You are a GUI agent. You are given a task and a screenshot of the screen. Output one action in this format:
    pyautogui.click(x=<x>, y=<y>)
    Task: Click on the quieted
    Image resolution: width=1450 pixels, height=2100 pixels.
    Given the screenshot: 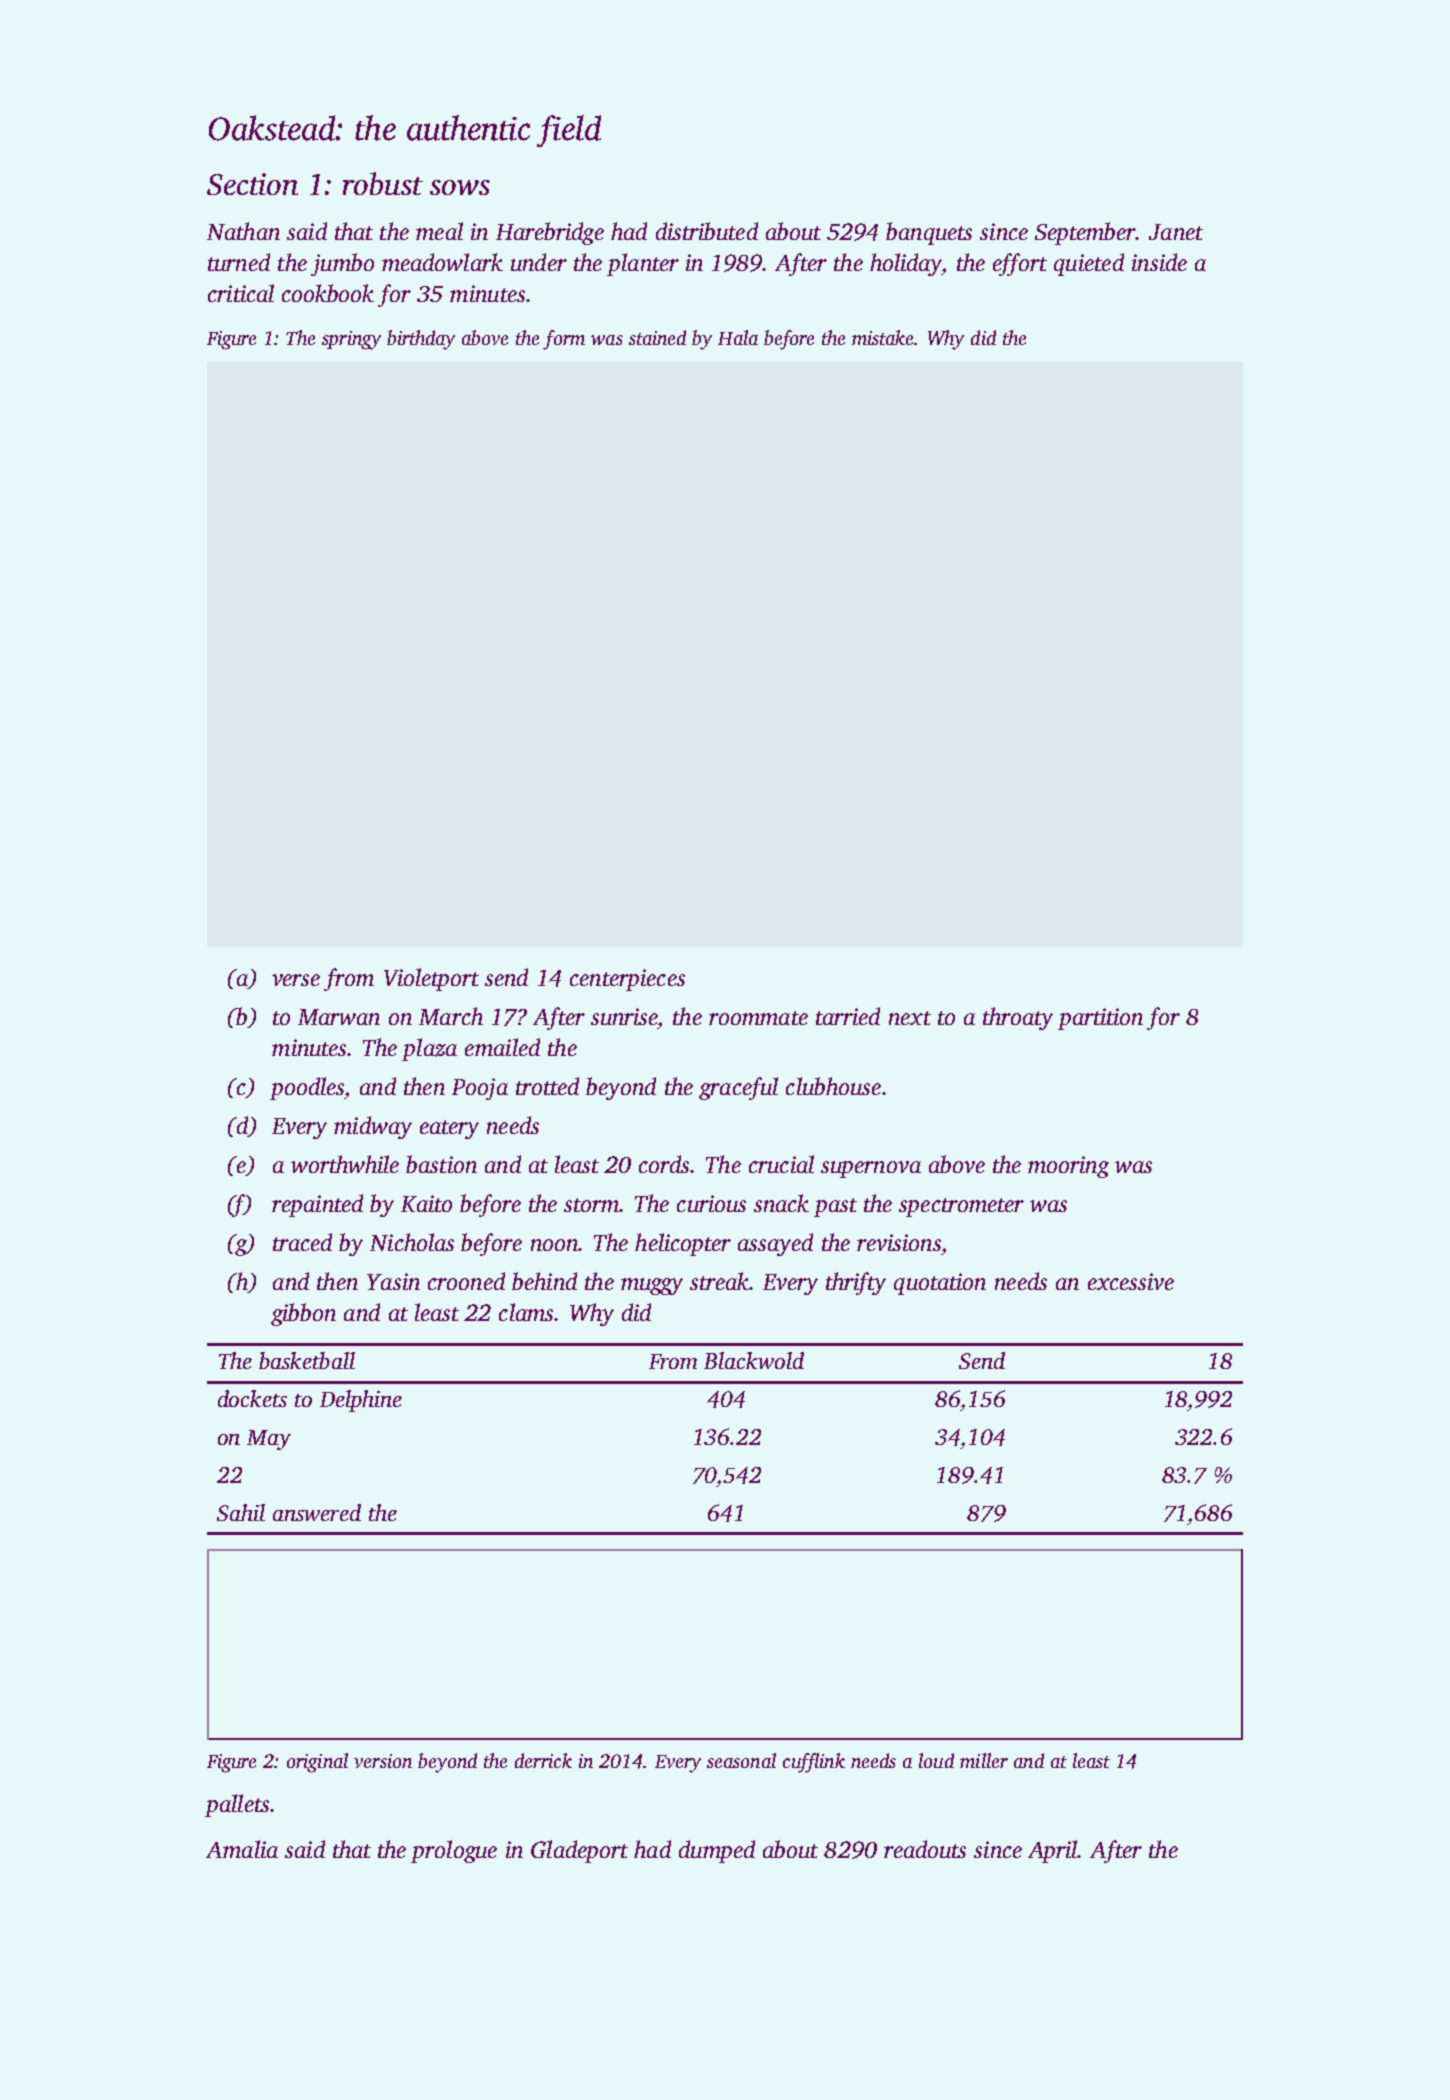 What is the action you would take?
    pyautogui.click(x=1089, y=264)
